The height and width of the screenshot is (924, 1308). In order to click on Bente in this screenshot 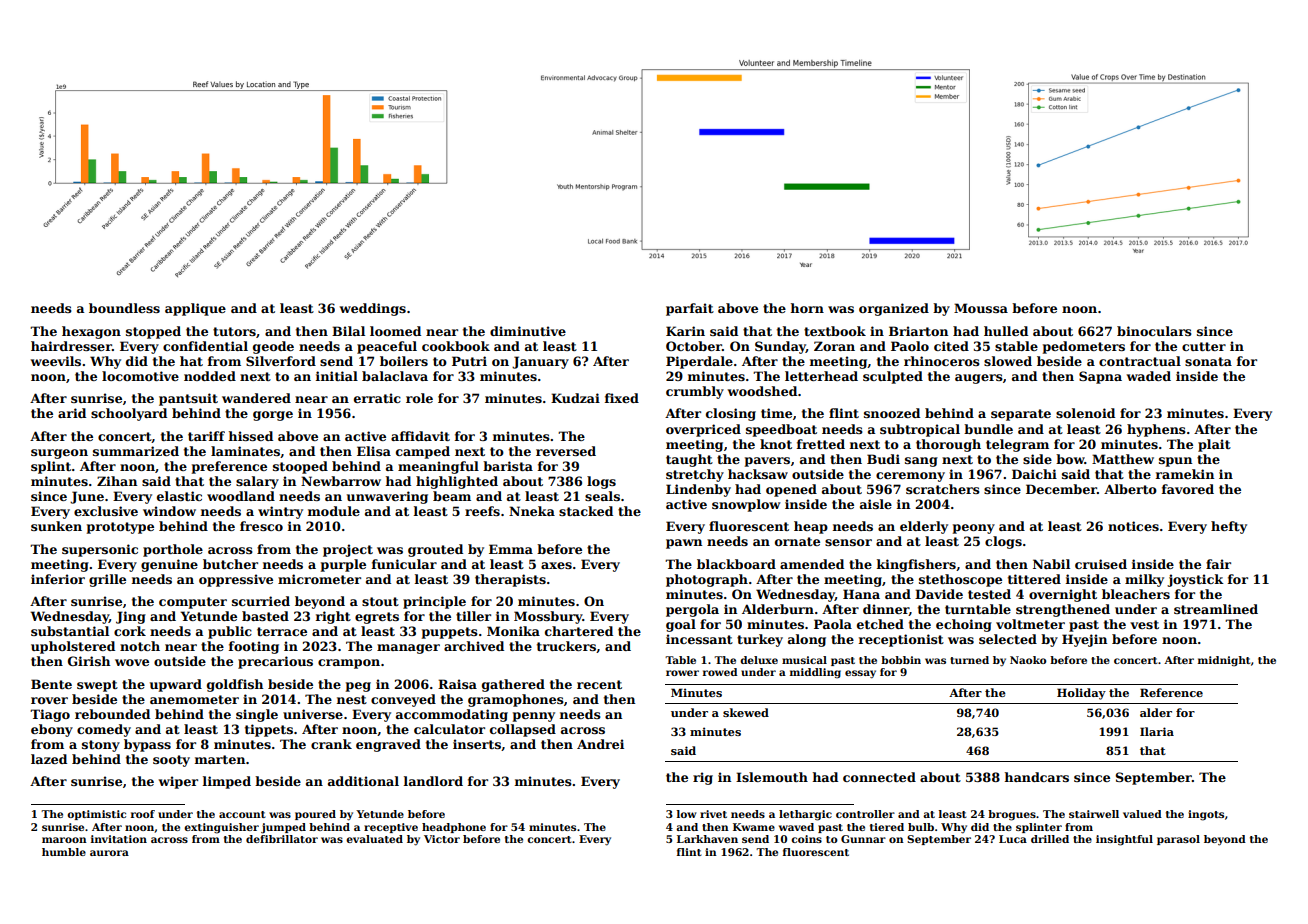, I will do `click(51, 684)`.
